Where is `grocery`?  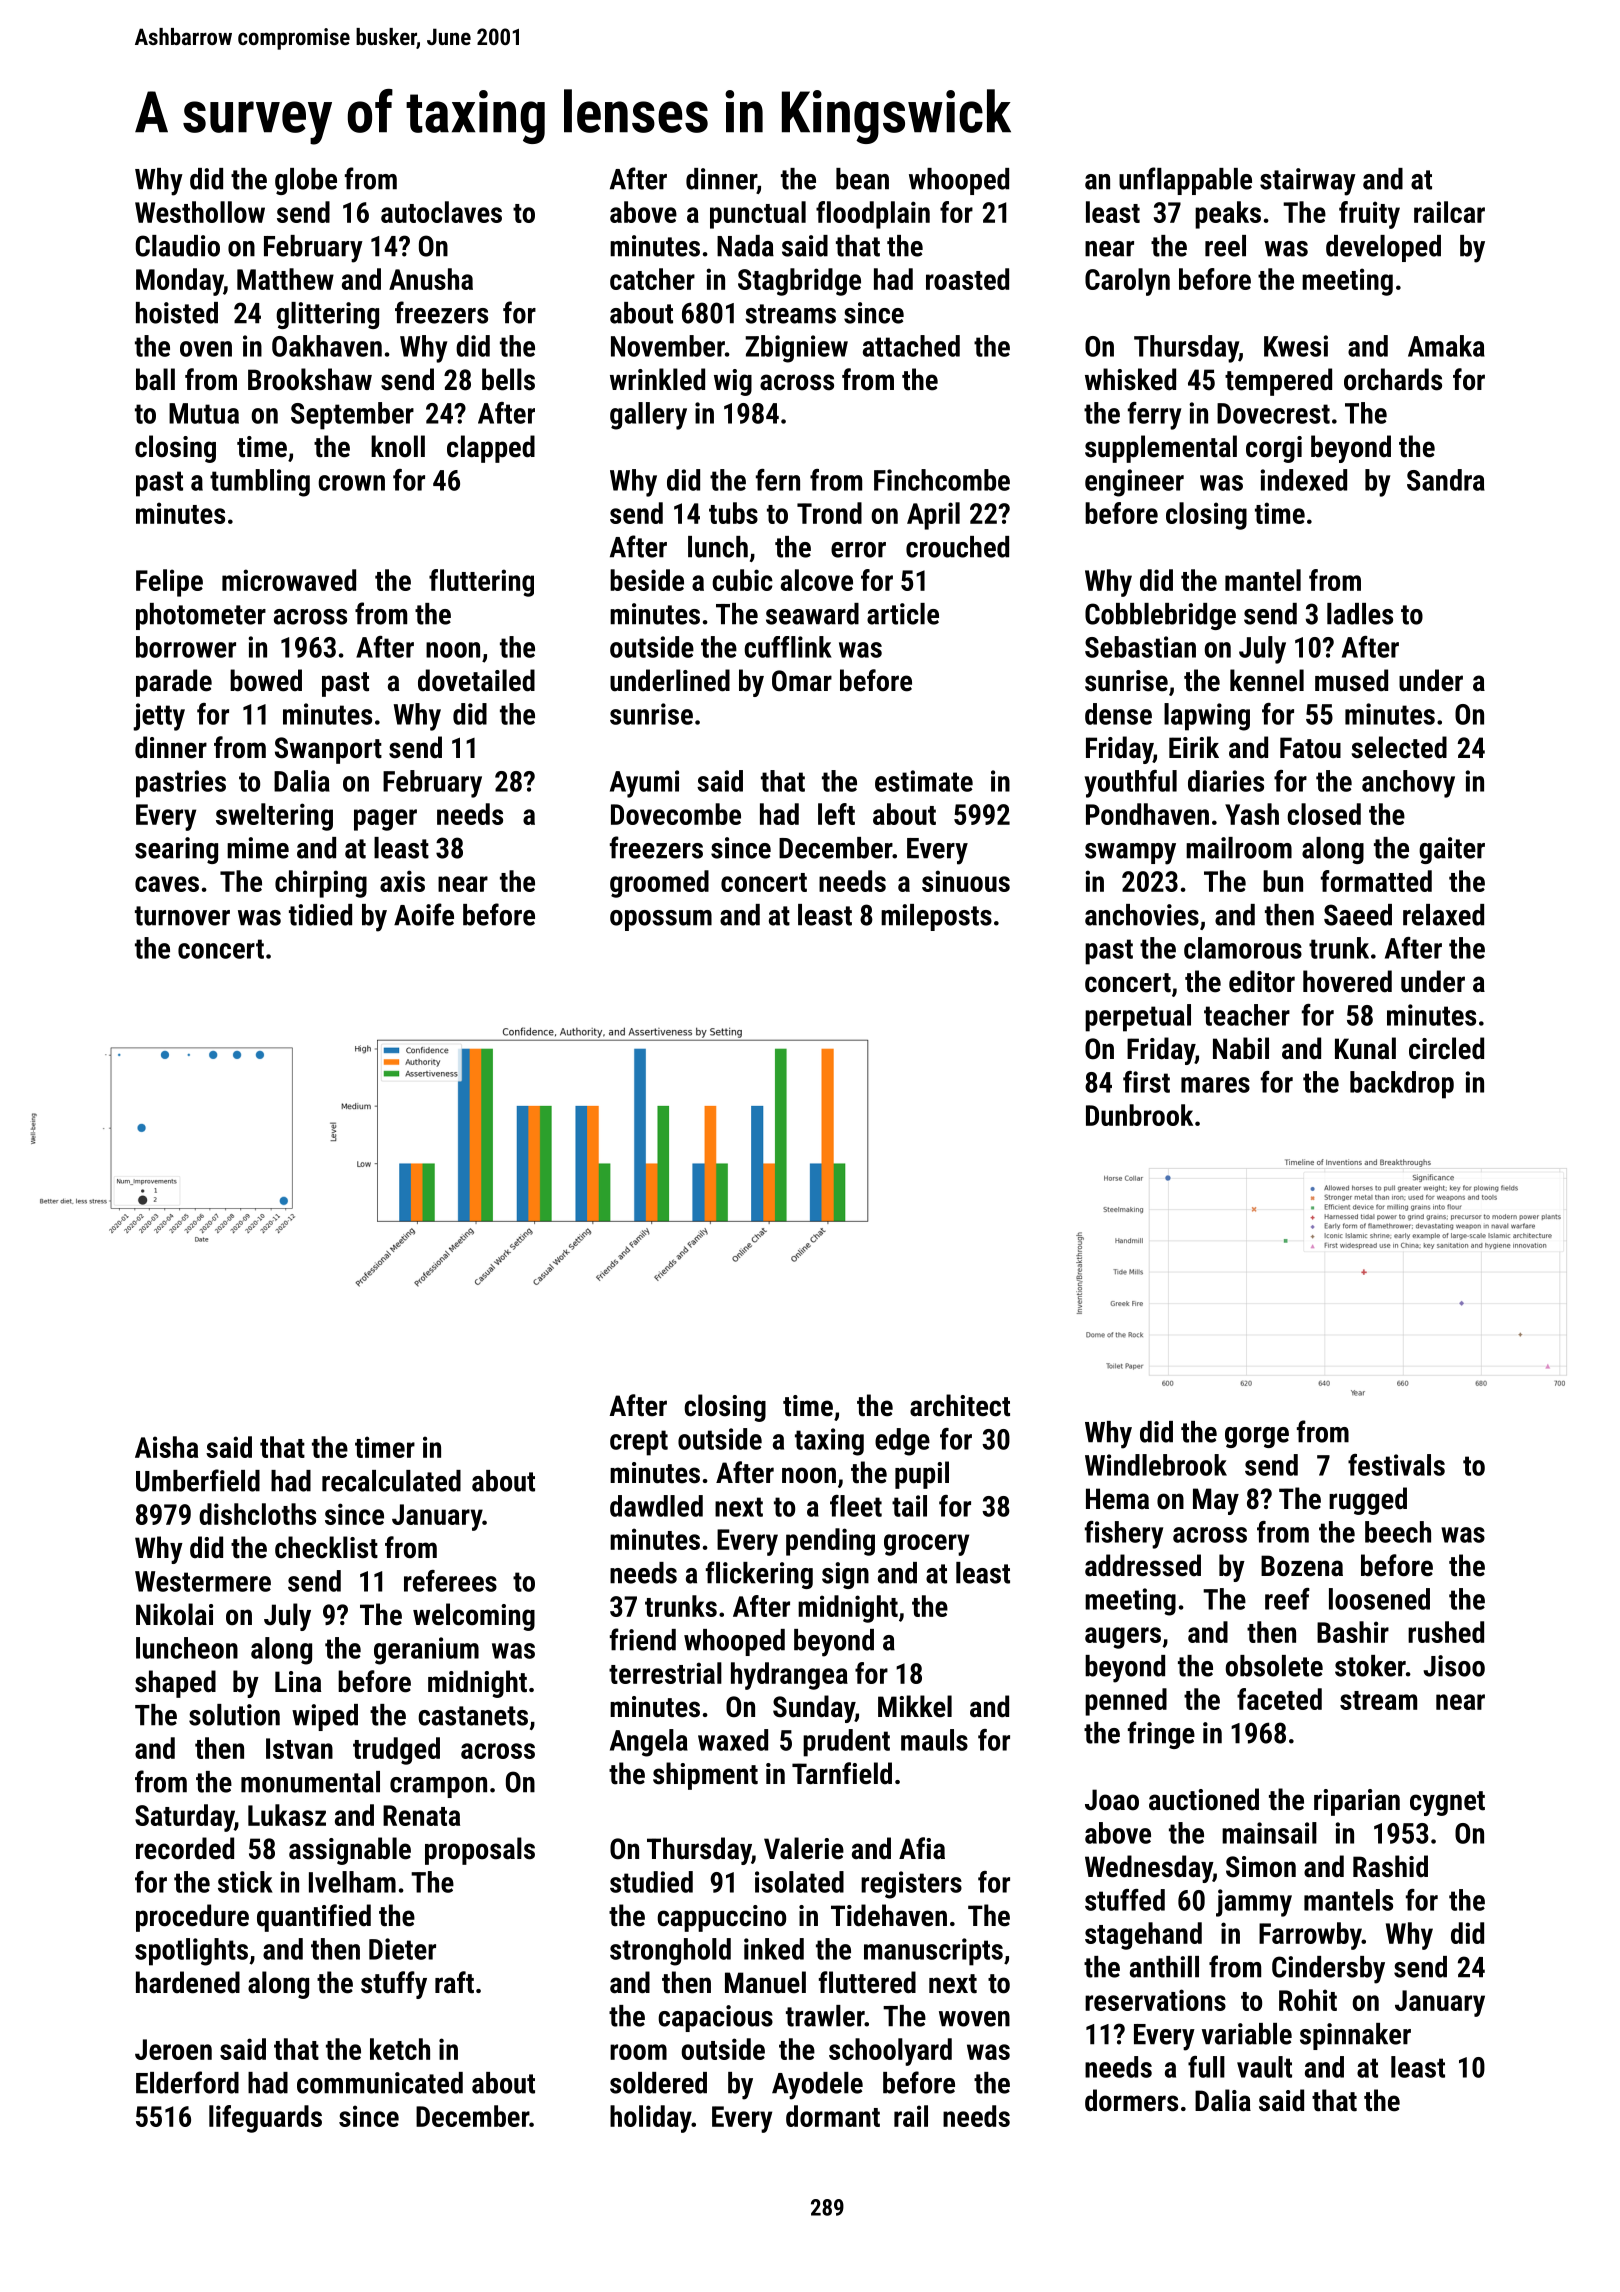
grocery is located at coordinates (926, 1545).
